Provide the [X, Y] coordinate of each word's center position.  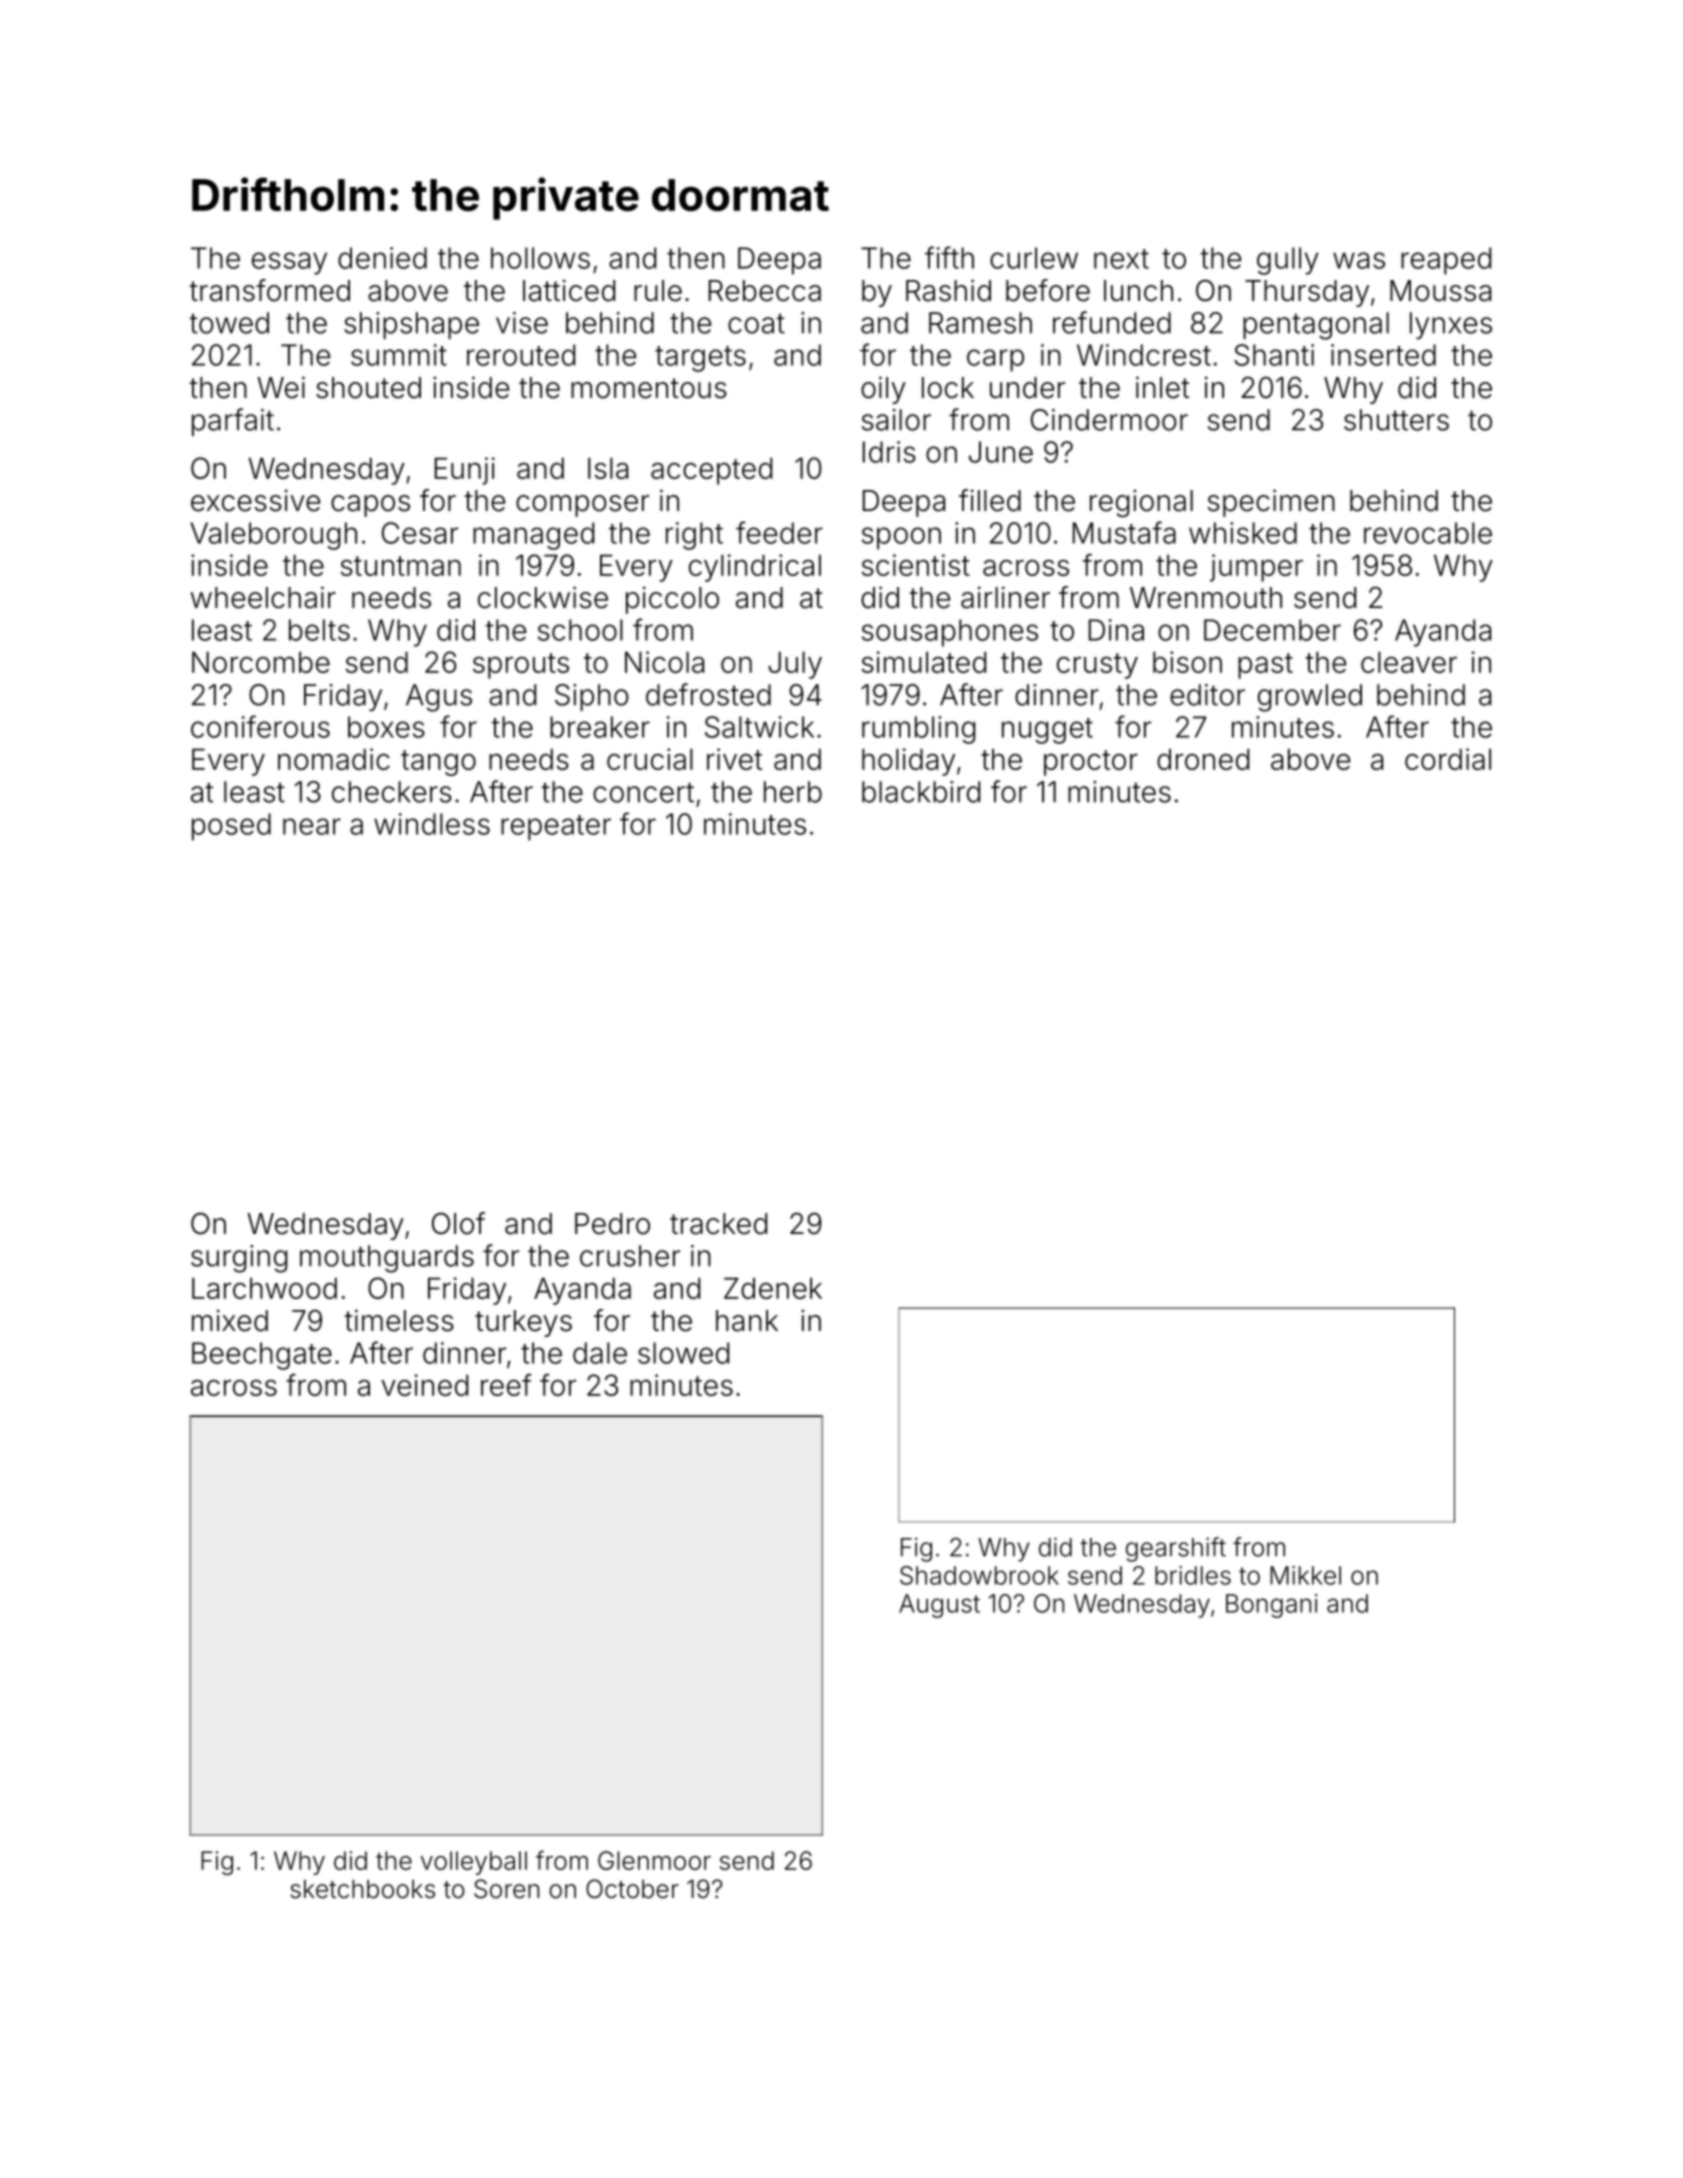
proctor [1091, 763]
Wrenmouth [1206, 598]
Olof [458, 1223]
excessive [255, 500]
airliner [1005, 597]
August [939, 1606]
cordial [1448, 759]
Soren [506, 1889]
